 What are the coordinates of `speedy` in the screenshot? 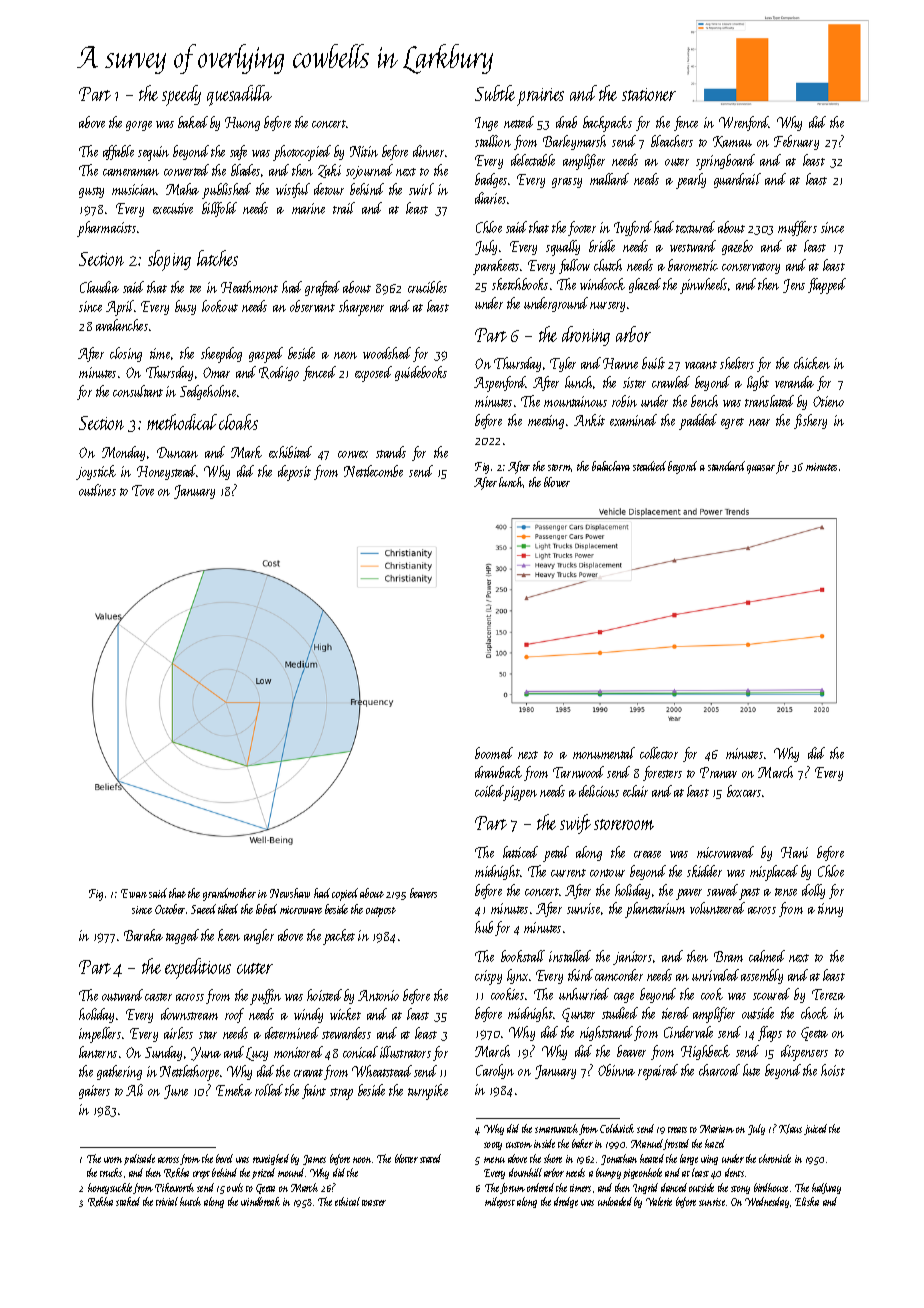 It's located at (181, 95).
